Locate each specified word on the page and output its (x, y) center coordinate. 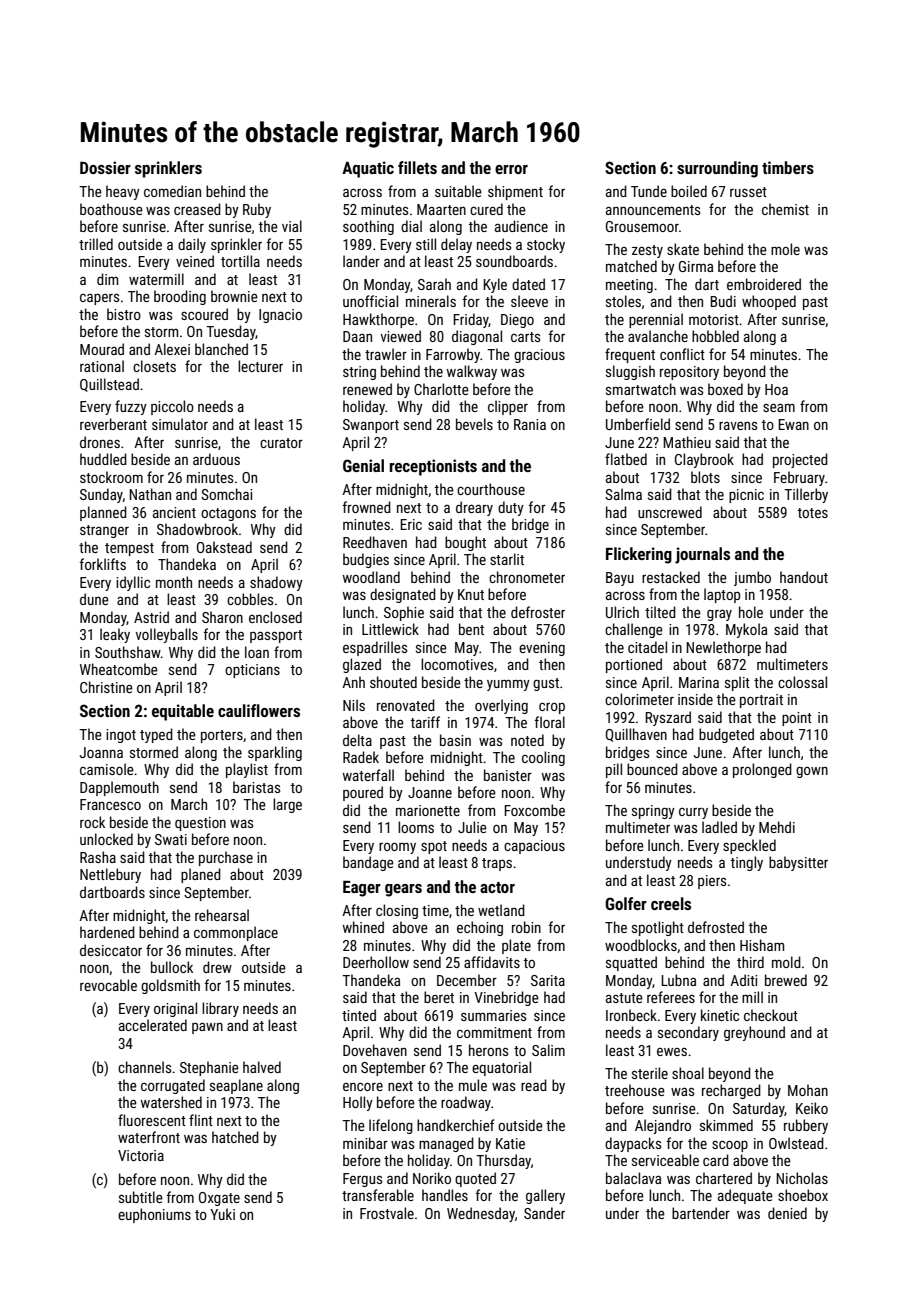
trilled (96, 244)
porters (222, 736)
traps (497, 864)
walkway (472, 372)
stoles (623, 301)
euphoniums (154, 1215)
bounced (652, 769)
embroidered (764, 284)
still (426, 244)
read (534, 1085)
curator (281, 443)
